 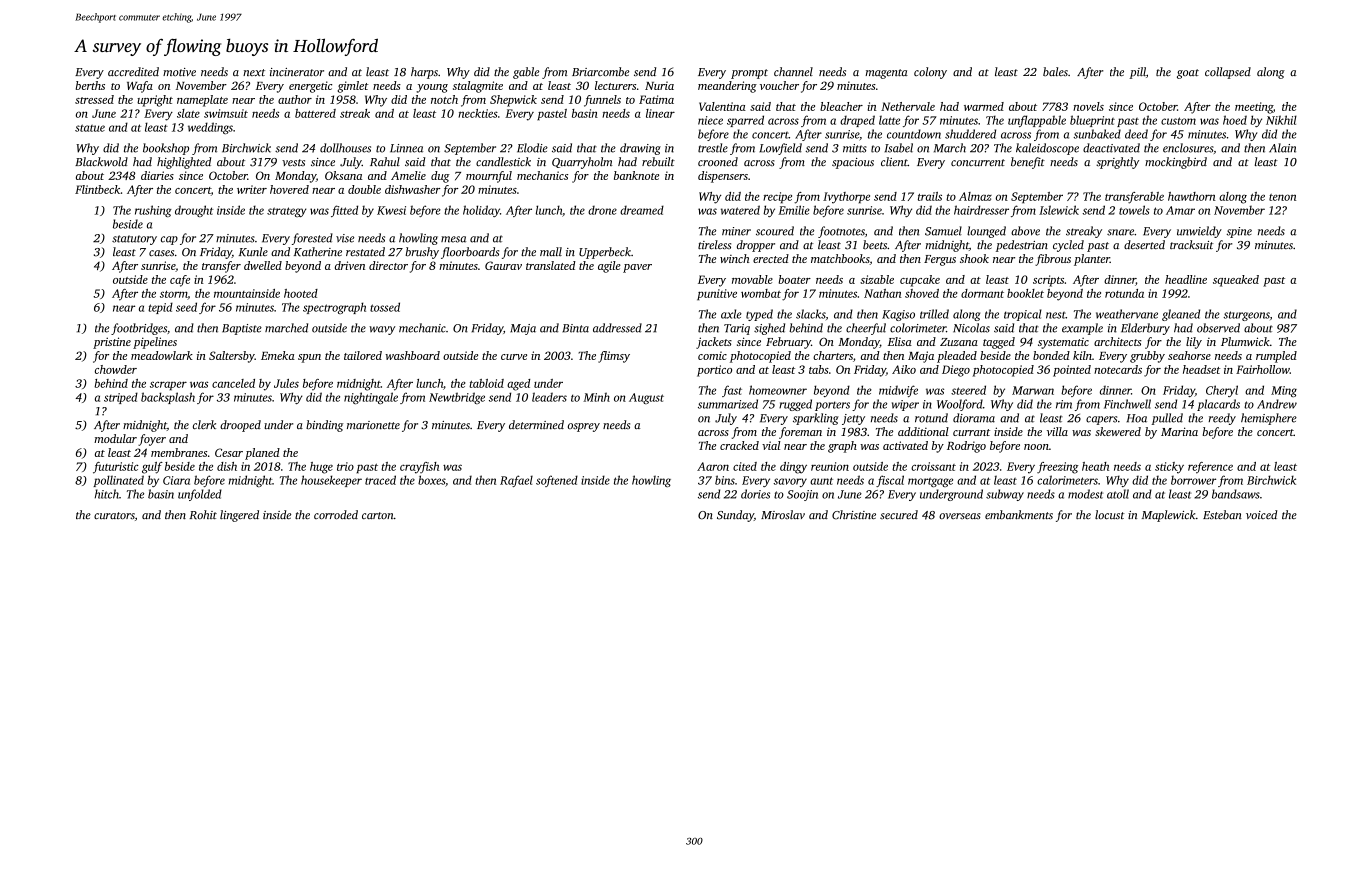 What do you see at coordinates (898, 315) in the screenshot?
I see `Kagiso` at bounding box center [898, 315].
